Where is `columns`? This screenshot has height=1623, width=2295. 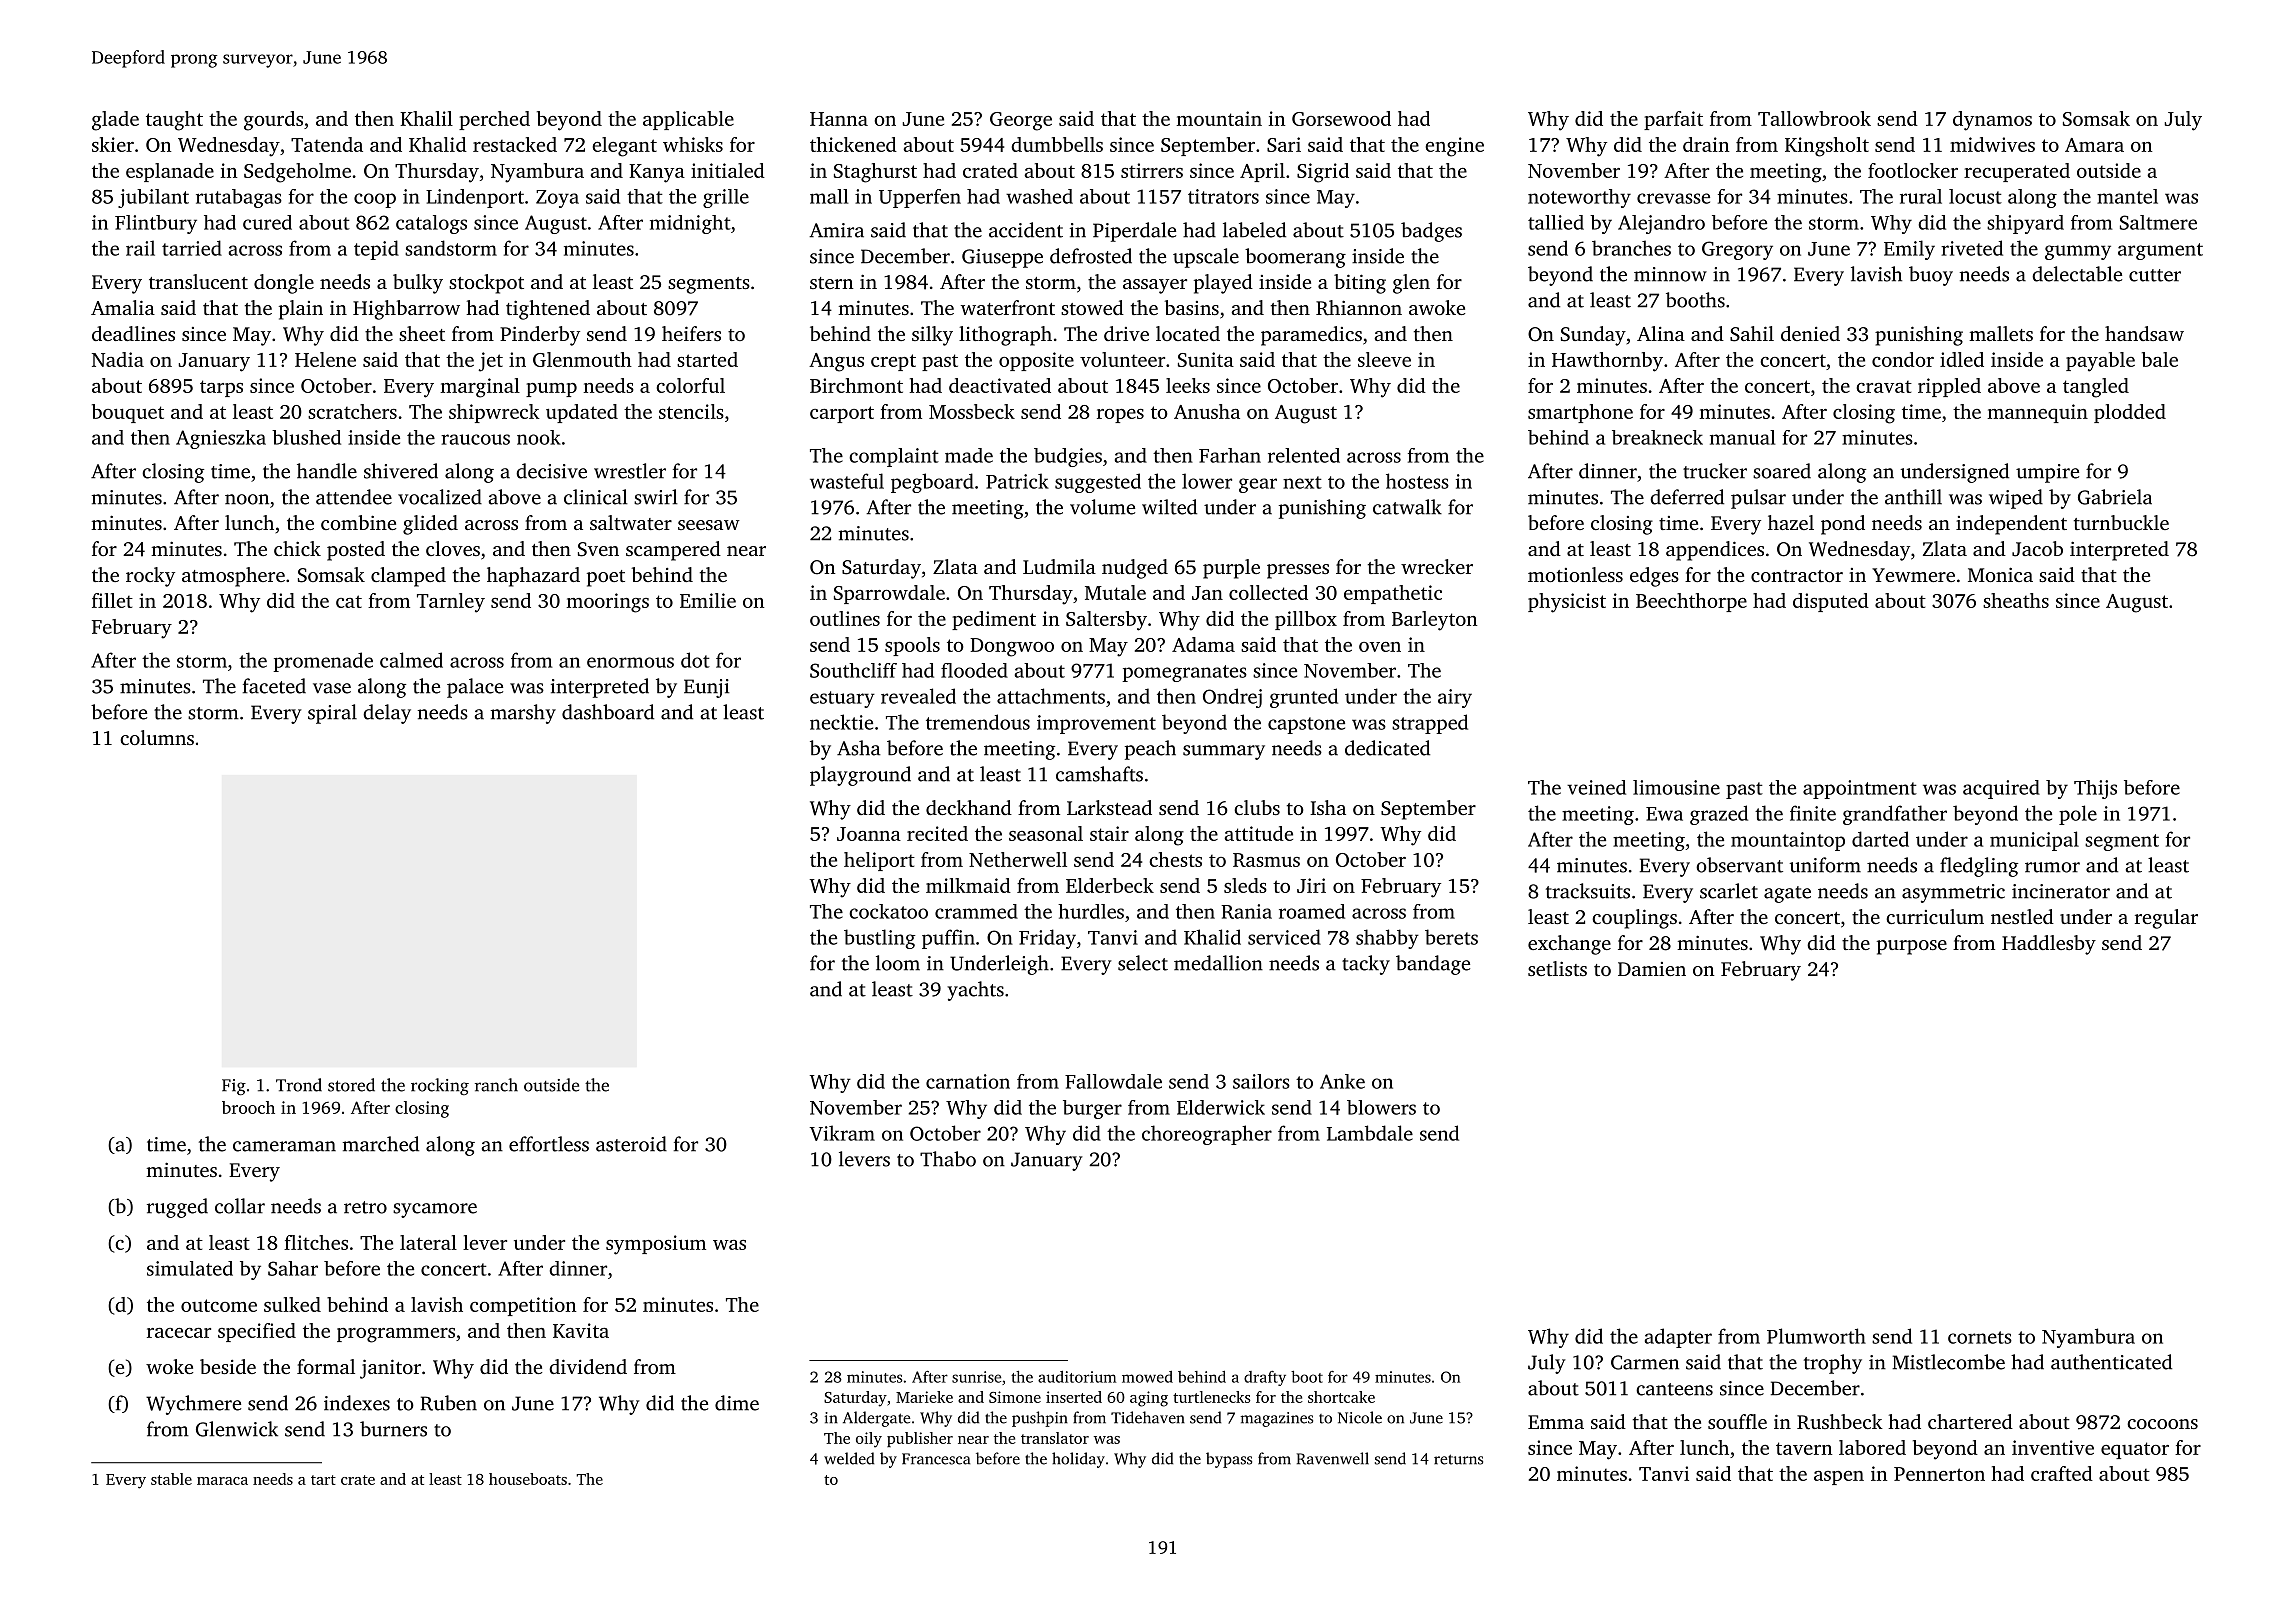 columns is located at coordinates (157, 737).
